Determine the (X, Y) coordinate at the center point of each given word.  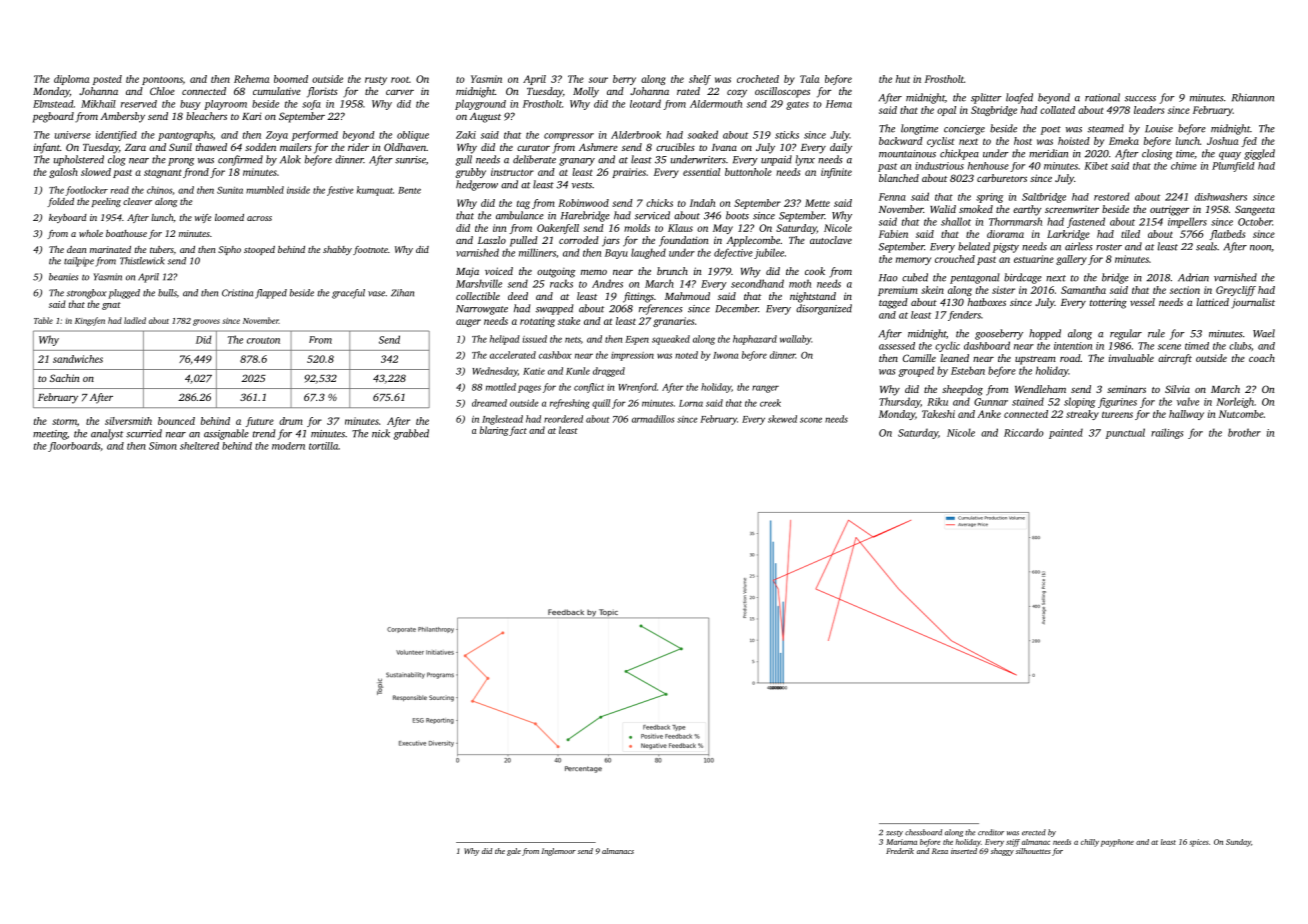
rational (1102, 97)
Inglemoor (559, 852)
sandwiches (78, 359)
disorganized (824, 309)
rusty (376, 80)
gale (514, 852)
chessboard (923, 832)
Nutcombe (1241, 414)
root (400, 80)
